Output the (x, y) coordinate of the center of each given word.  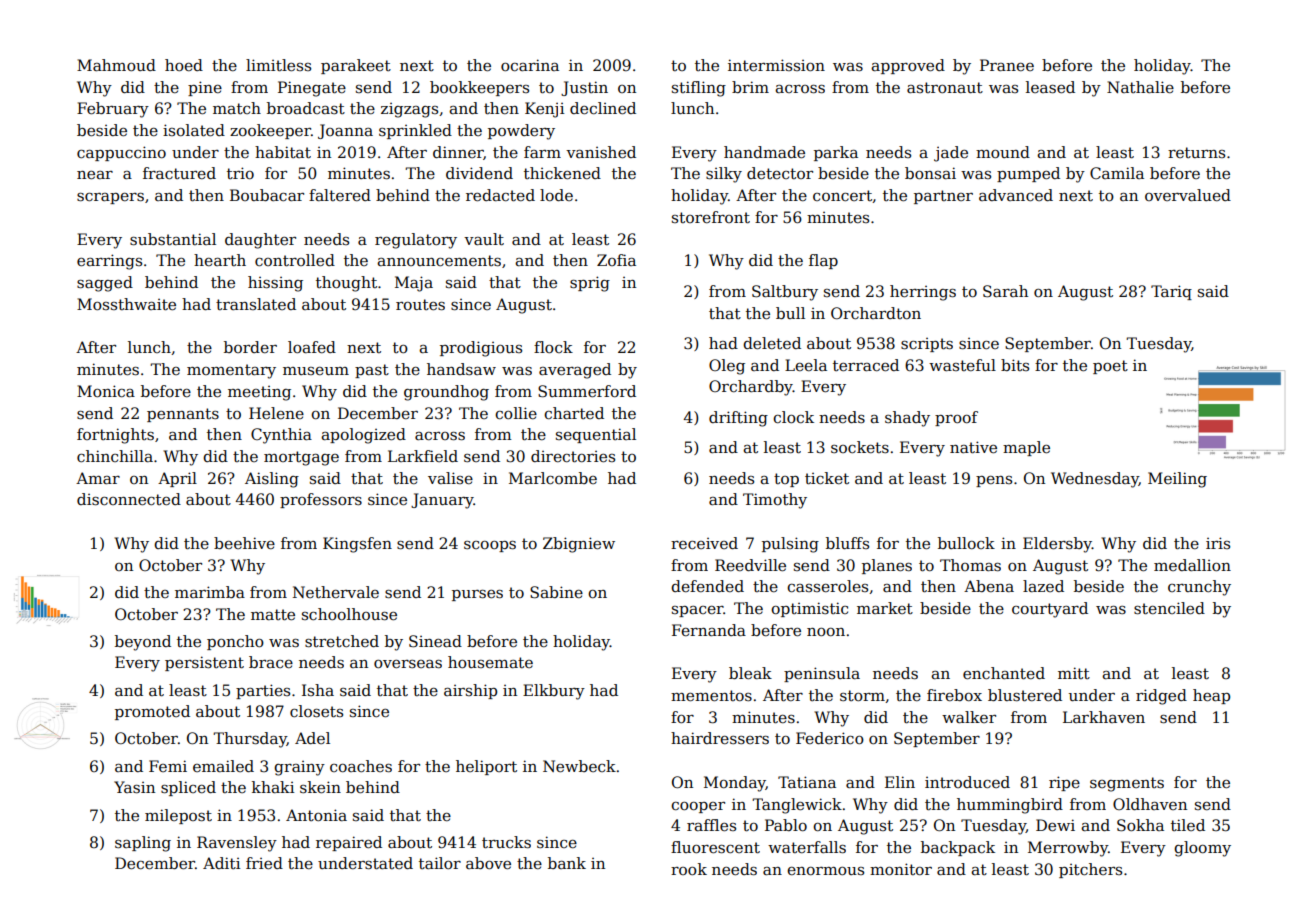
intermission (776, 65)
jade (951, 154)
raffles (711, 825)
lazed (1043, 586)
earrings (109, 262)
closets (316, 711)
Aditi (221, 863)
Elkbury (554, 692)
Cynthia (281, 436)
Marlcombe (553, 478)
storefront (711, 217)
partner (943, 197)
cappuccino (121, 153)
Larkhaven (1104, 717)
